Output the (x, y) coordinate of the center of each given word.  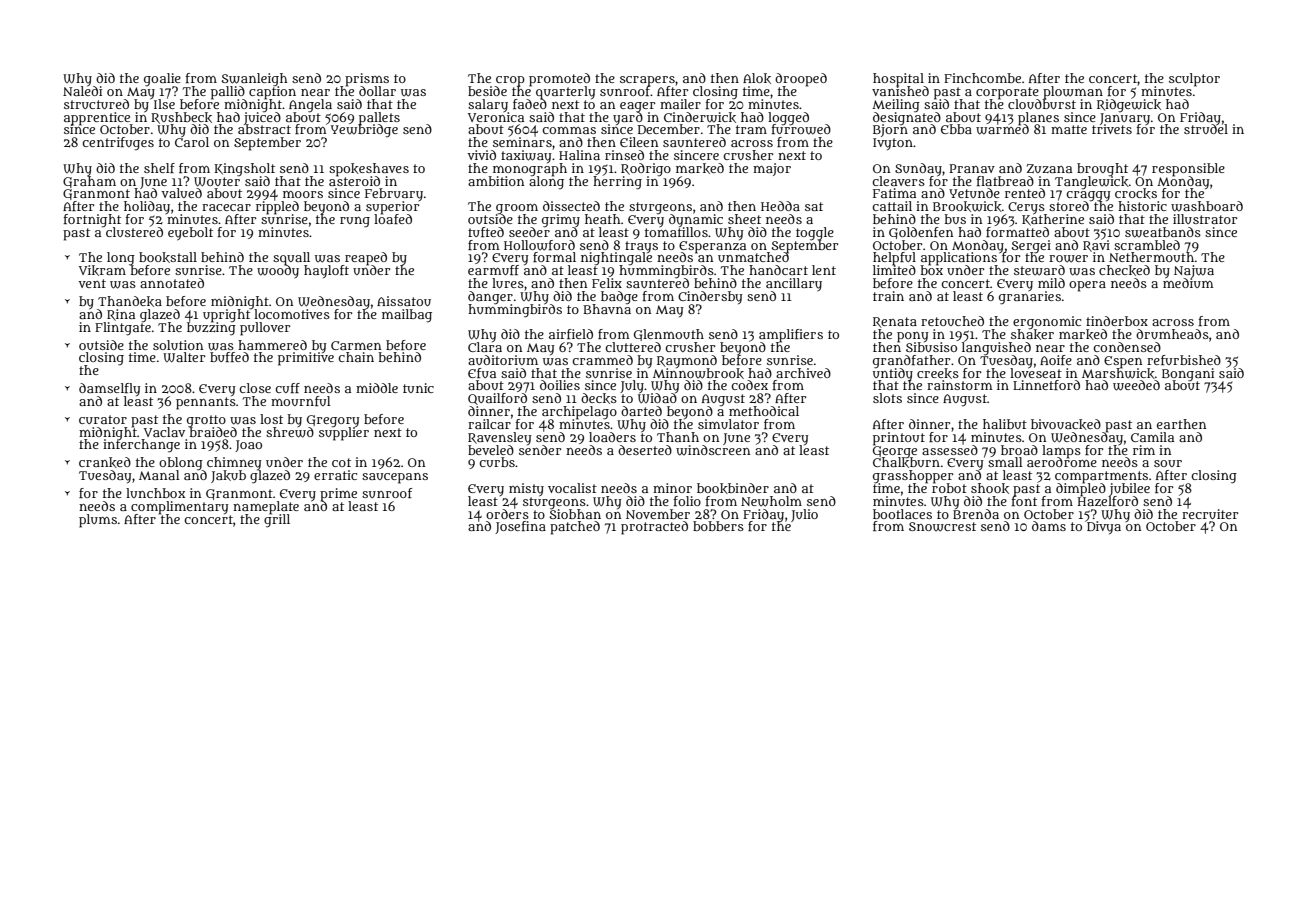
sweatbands (1163, 232)
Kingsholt (244, 169)
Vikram (102, 270)
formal (554, 257)
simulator (728, 424)
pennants (206, 403)
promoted (559, 79)
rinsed (624, 155)
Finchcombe (982, 78)
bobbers (718, 526)
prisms (367, 79)
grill (277, 521)
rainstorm (959, 385)
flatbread (1005, 181)
